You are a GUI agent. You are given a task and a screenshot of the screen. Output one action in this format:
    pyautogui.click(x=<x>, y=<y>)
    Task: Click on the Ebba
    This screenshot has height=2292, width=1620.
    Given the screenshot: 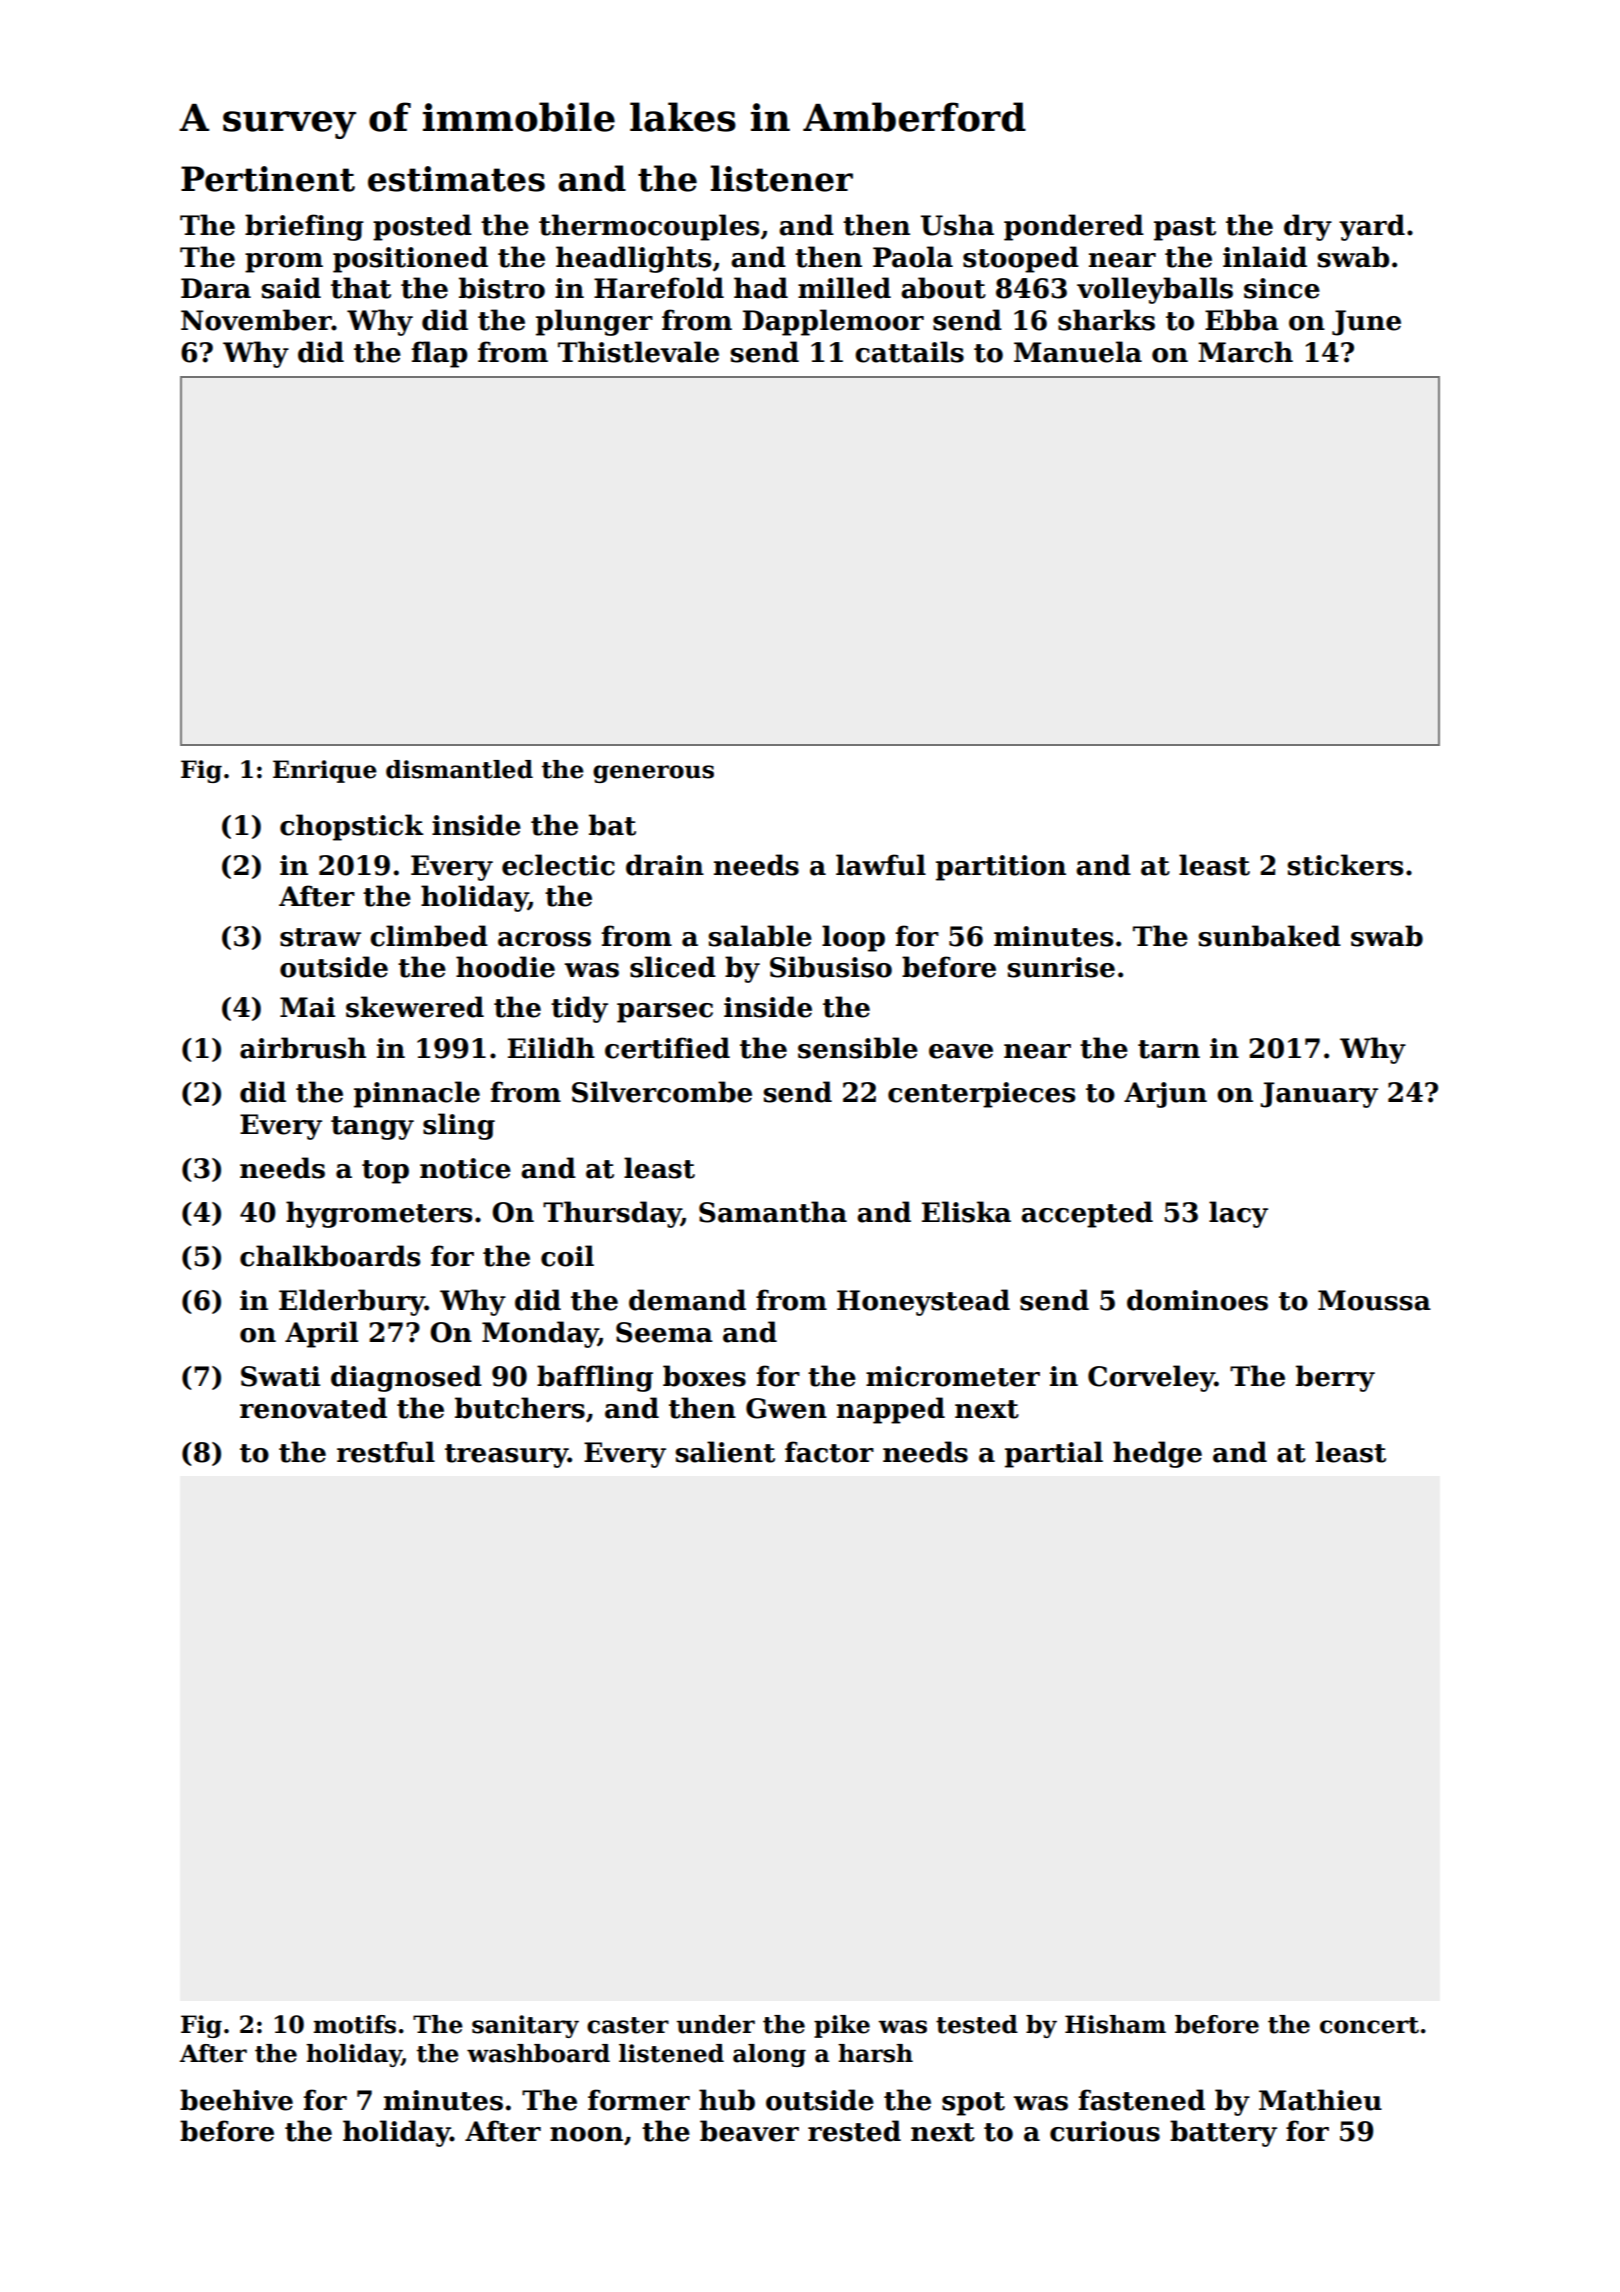 What is the action you would take?
    pyautogui.click(x=1242, y=320)
